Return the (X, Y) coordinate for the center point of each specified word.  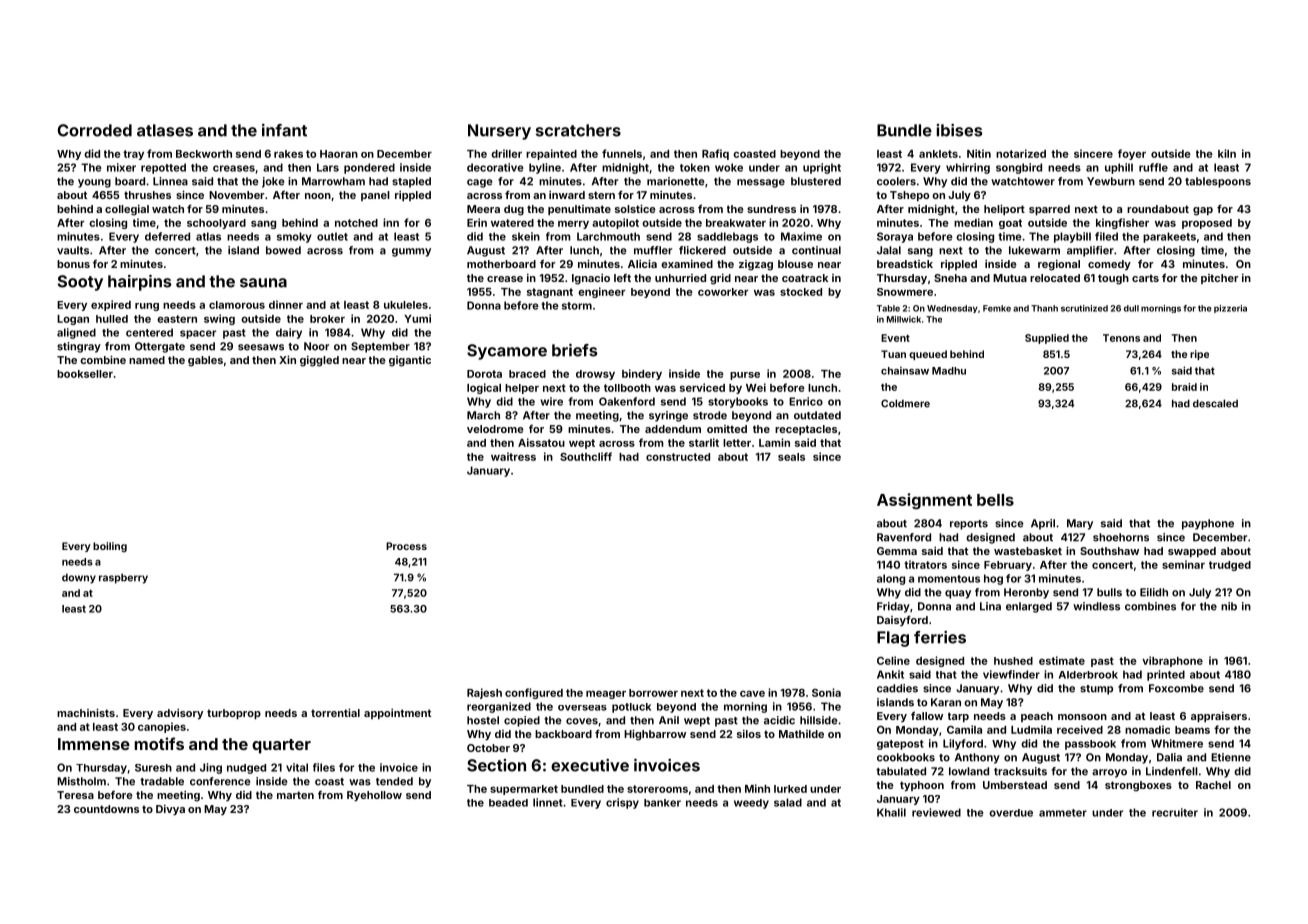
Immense (94, 744)
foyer (1132, 154)
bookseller (85, 374)
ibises (960, 130)
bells (995, 500)
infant (284, 130)
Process (406, 546)
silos (749, 734)
